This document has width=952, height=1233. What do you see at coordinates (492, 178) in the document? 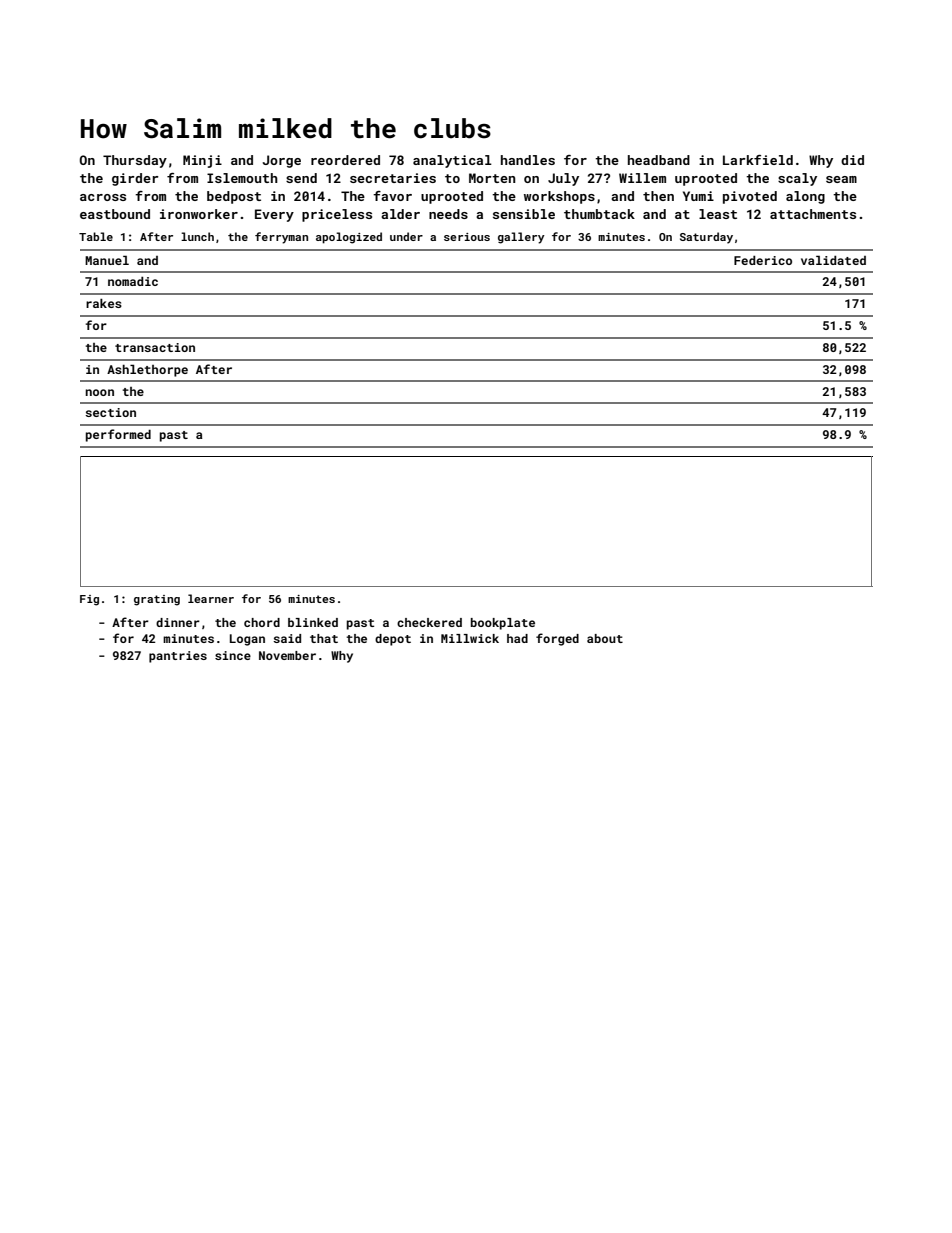
I see `Morten` at bounding box center [492, 178].
